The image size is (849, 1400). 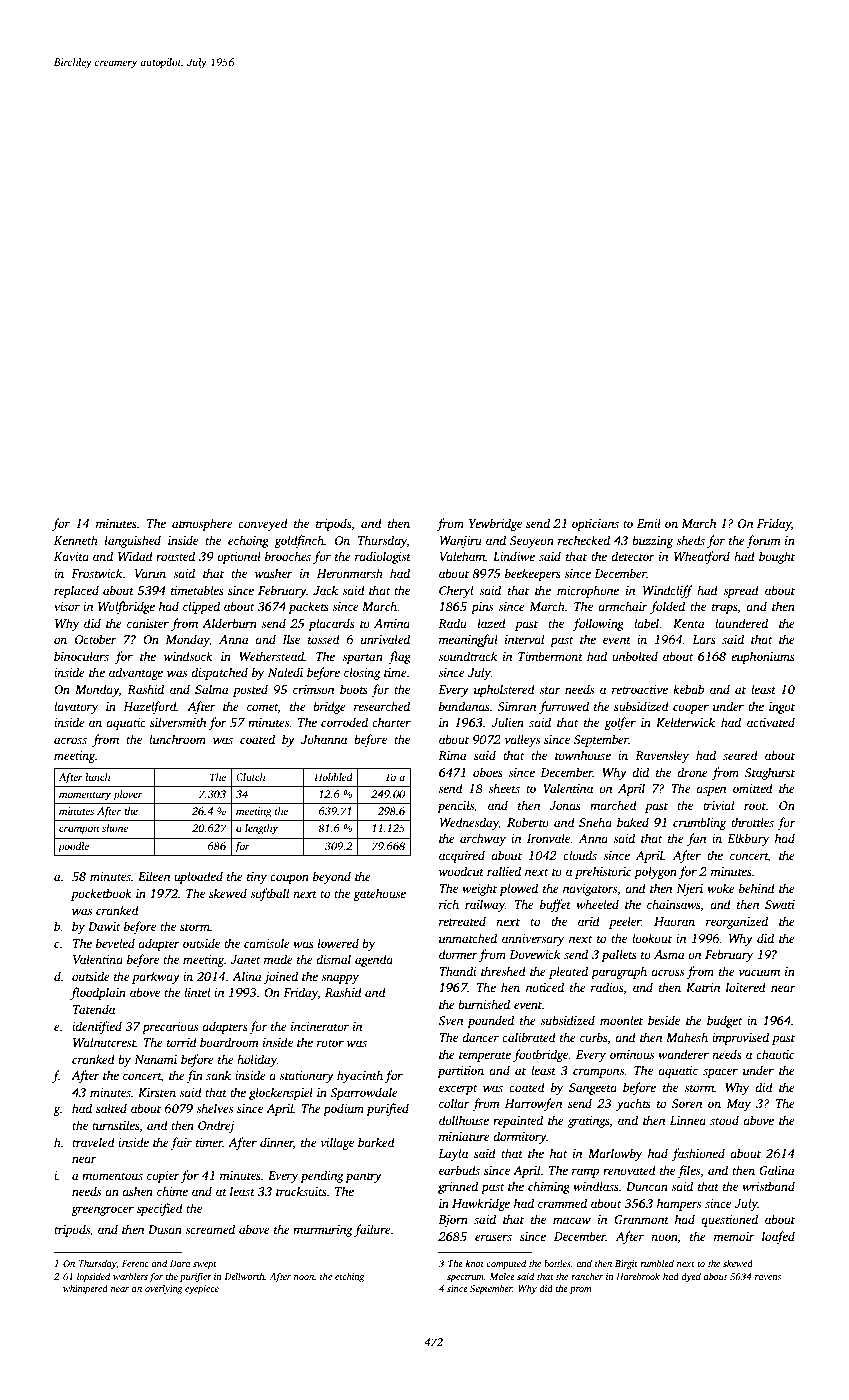 What do you see at coordinates (325, 590) in the page?
I see `Jack` at bounding box center [325, 590].
